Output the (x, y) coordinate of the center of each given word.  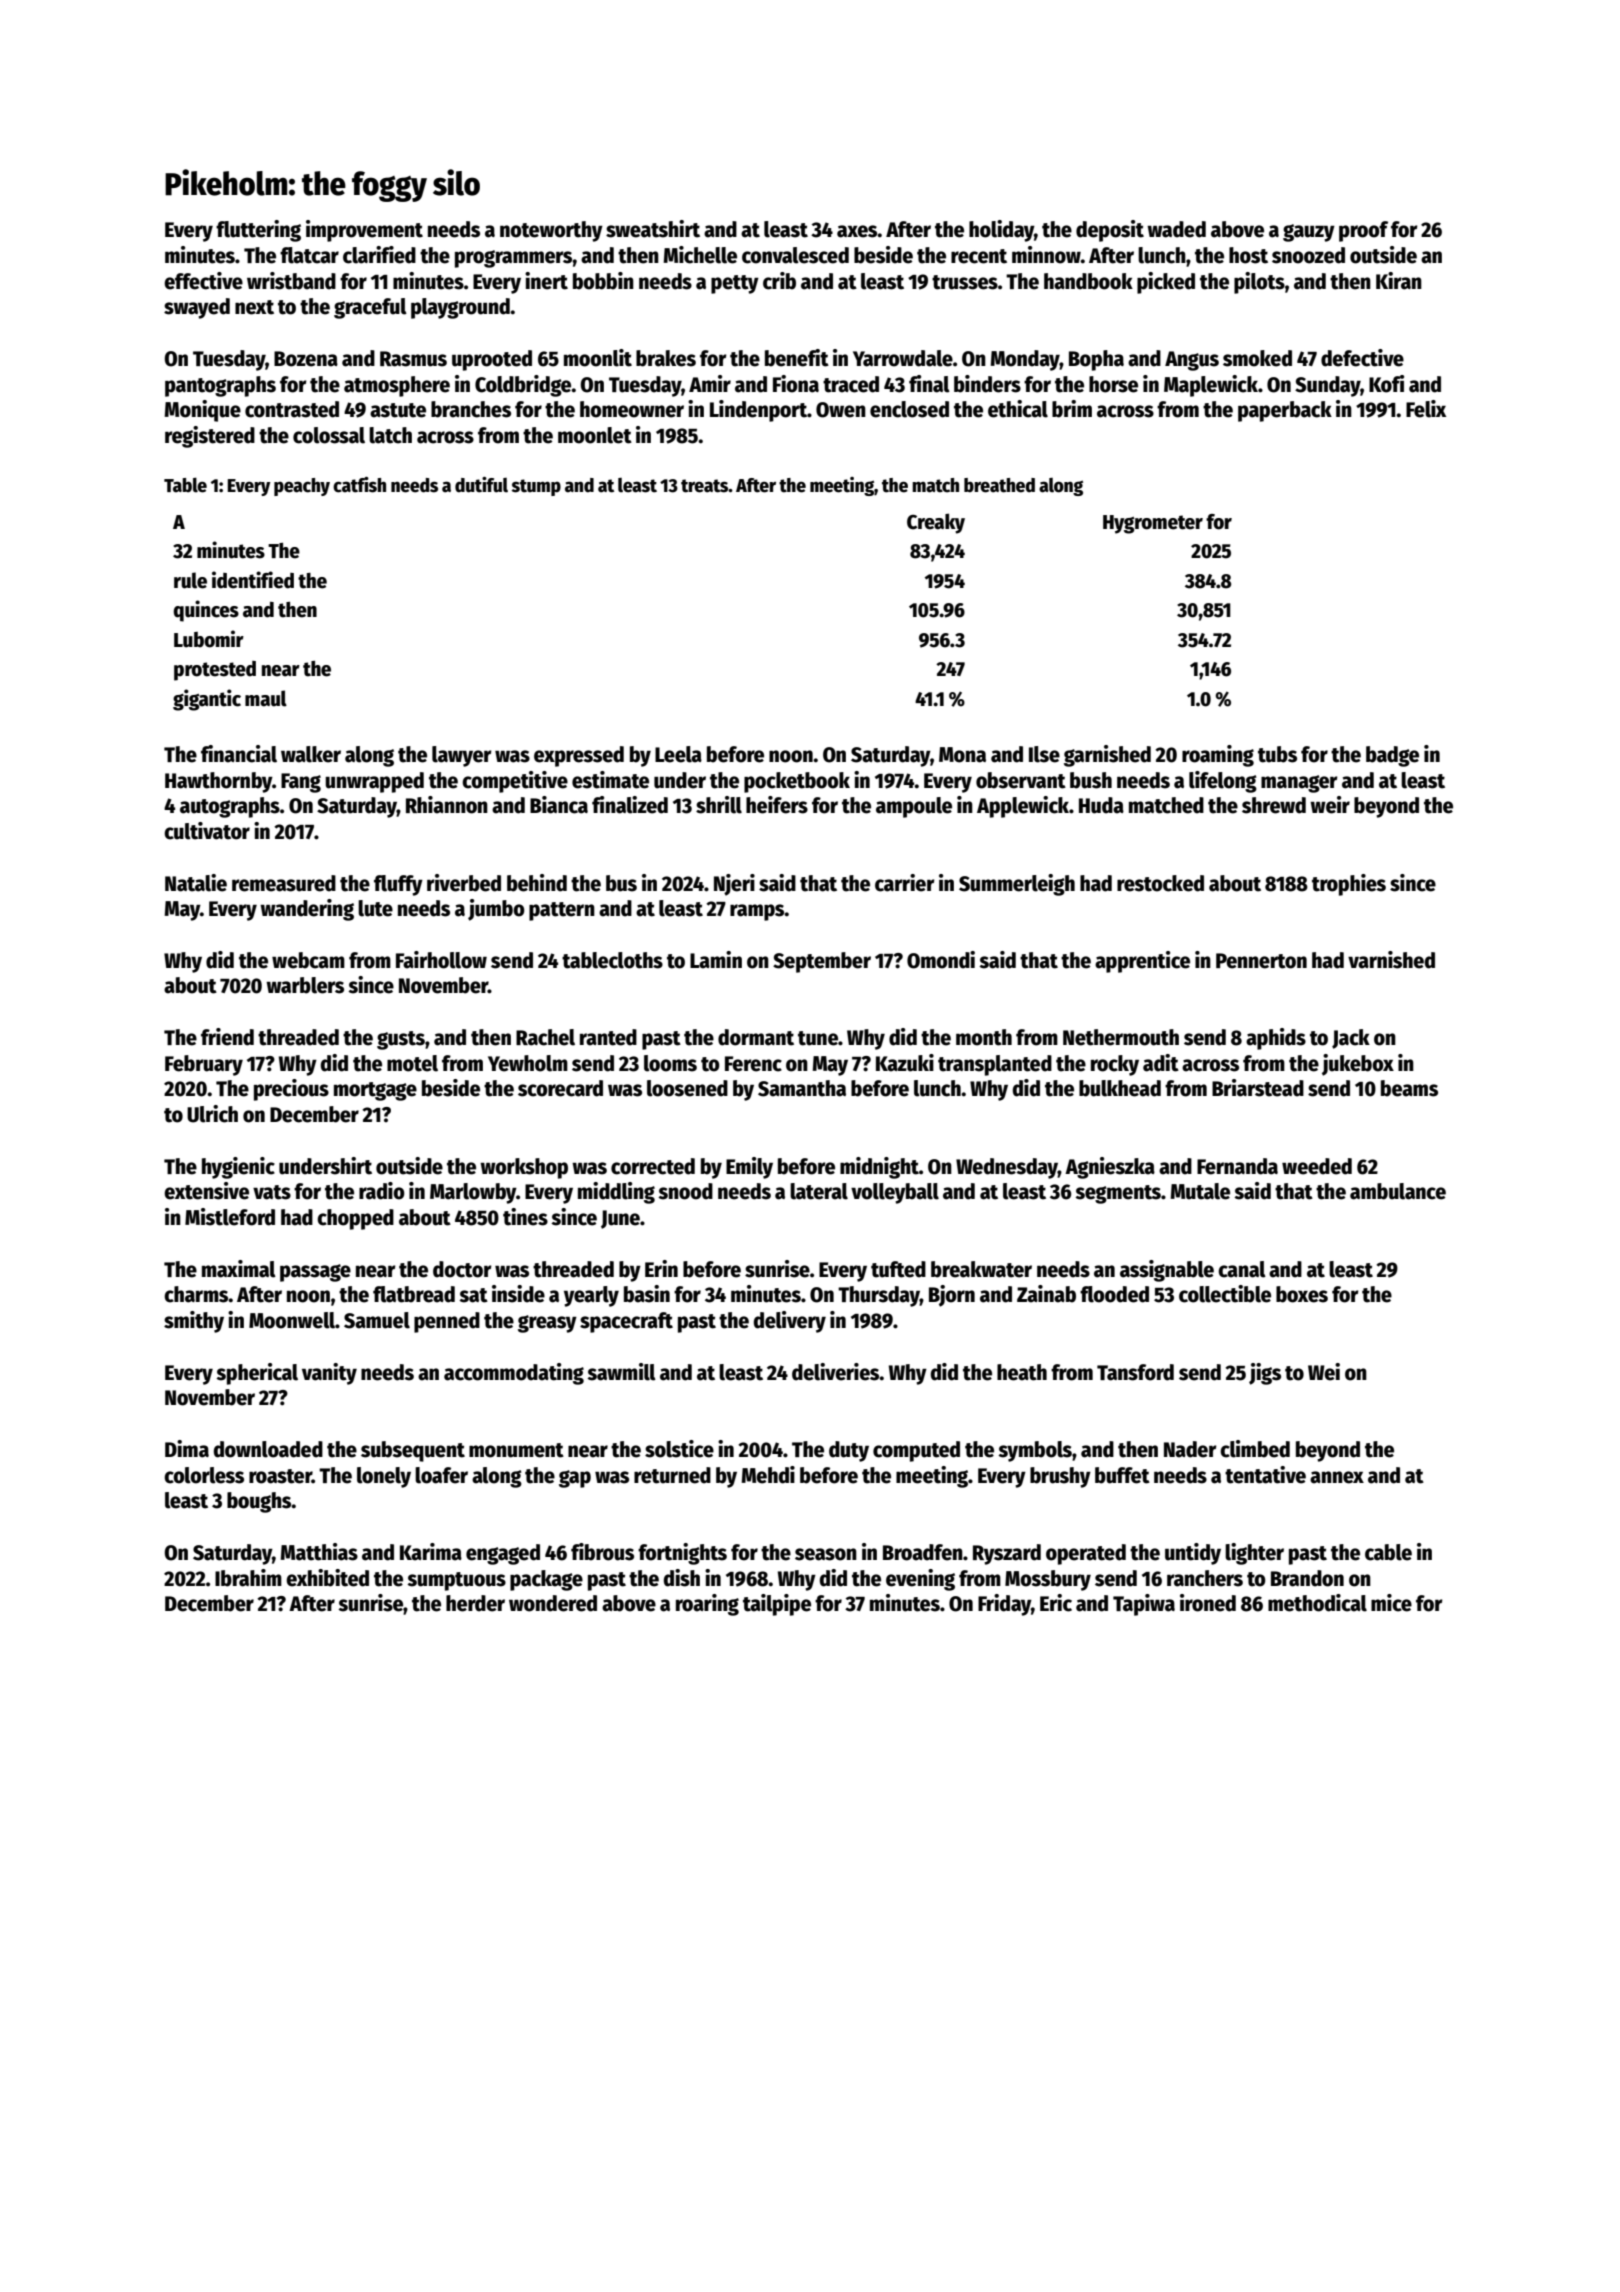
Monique (203, 411)
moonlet (595, 435)
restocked (1160, 883)
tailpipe (777, 1605)
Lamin (716, 960)
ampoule (914, 807)
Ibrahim (248, 1578)
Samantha (802, 1088)
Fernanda (1237, 1166)
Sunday (1328, 386)
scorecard (560, 1088)
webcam (308, 960)
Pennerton (1261, 961)
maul (266, 698)
